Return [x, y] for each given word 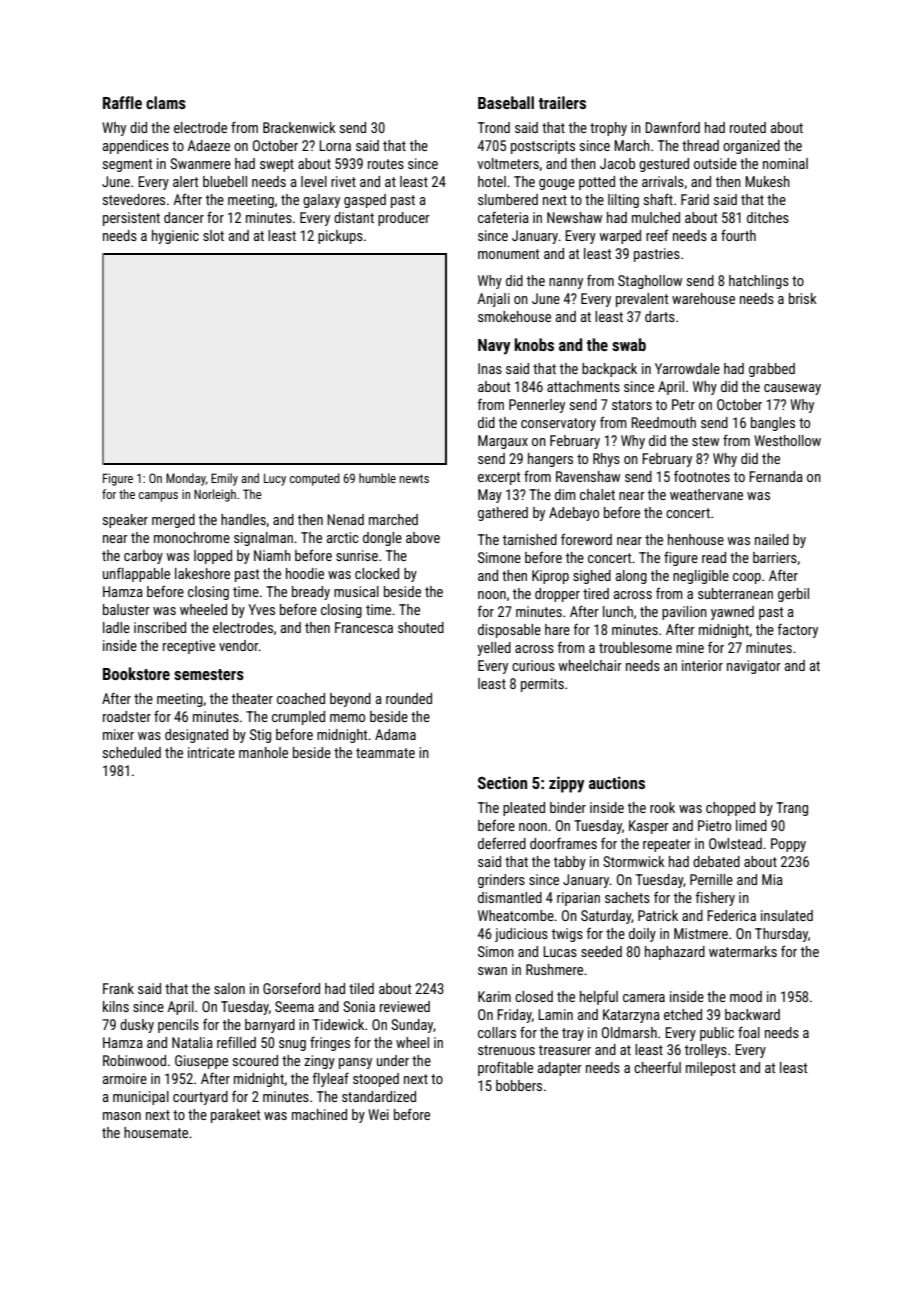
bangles [773, 424]
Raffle [122, 102]
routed [748, 127]
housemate [156, 1132]
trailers [562, 102]
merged [173, 521]
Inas [490, 368]
